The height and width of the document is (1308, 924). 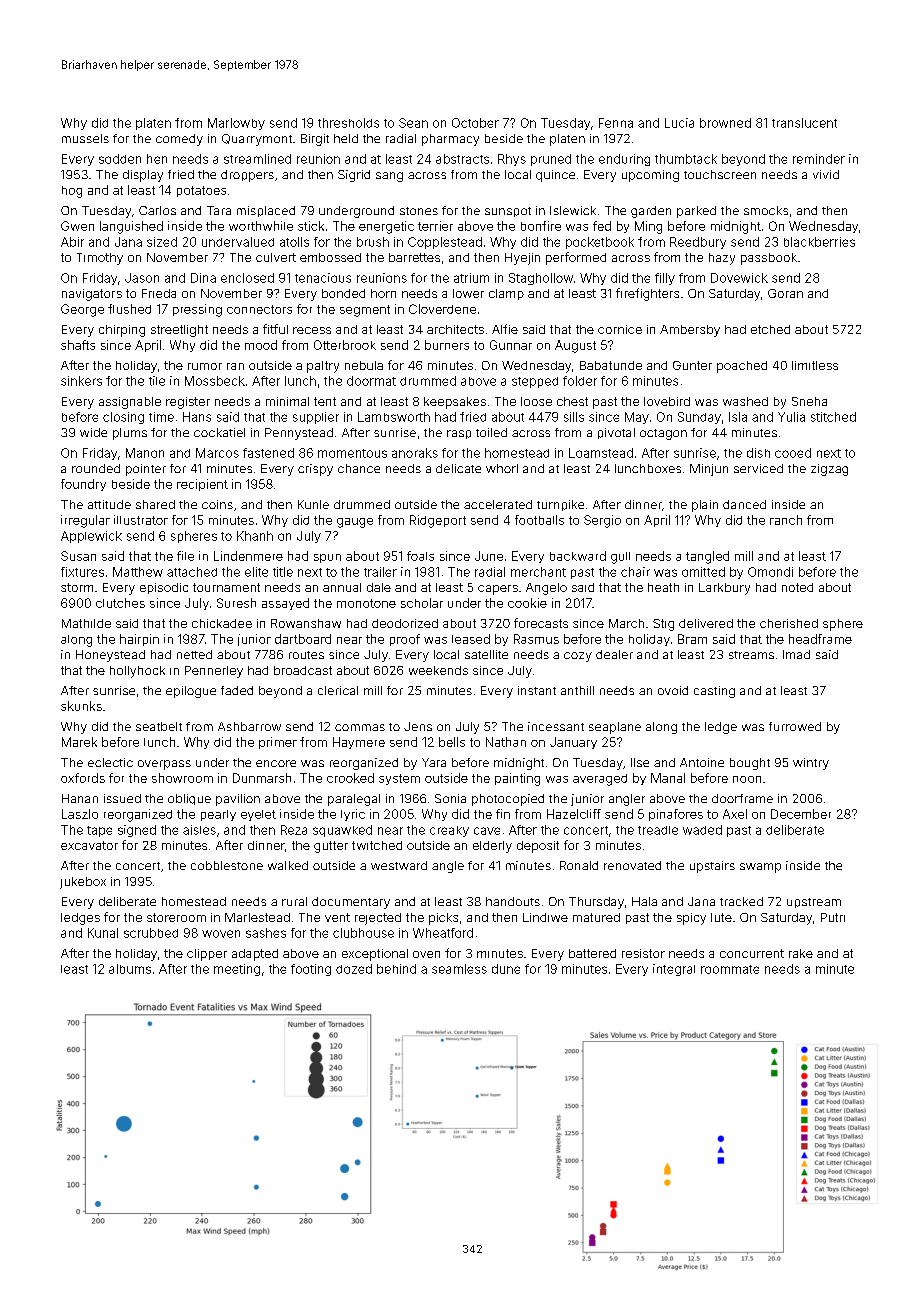 What do you see at coordinates (130, 969) in the document?
I see `albums` at bounding box center [130, 969].
